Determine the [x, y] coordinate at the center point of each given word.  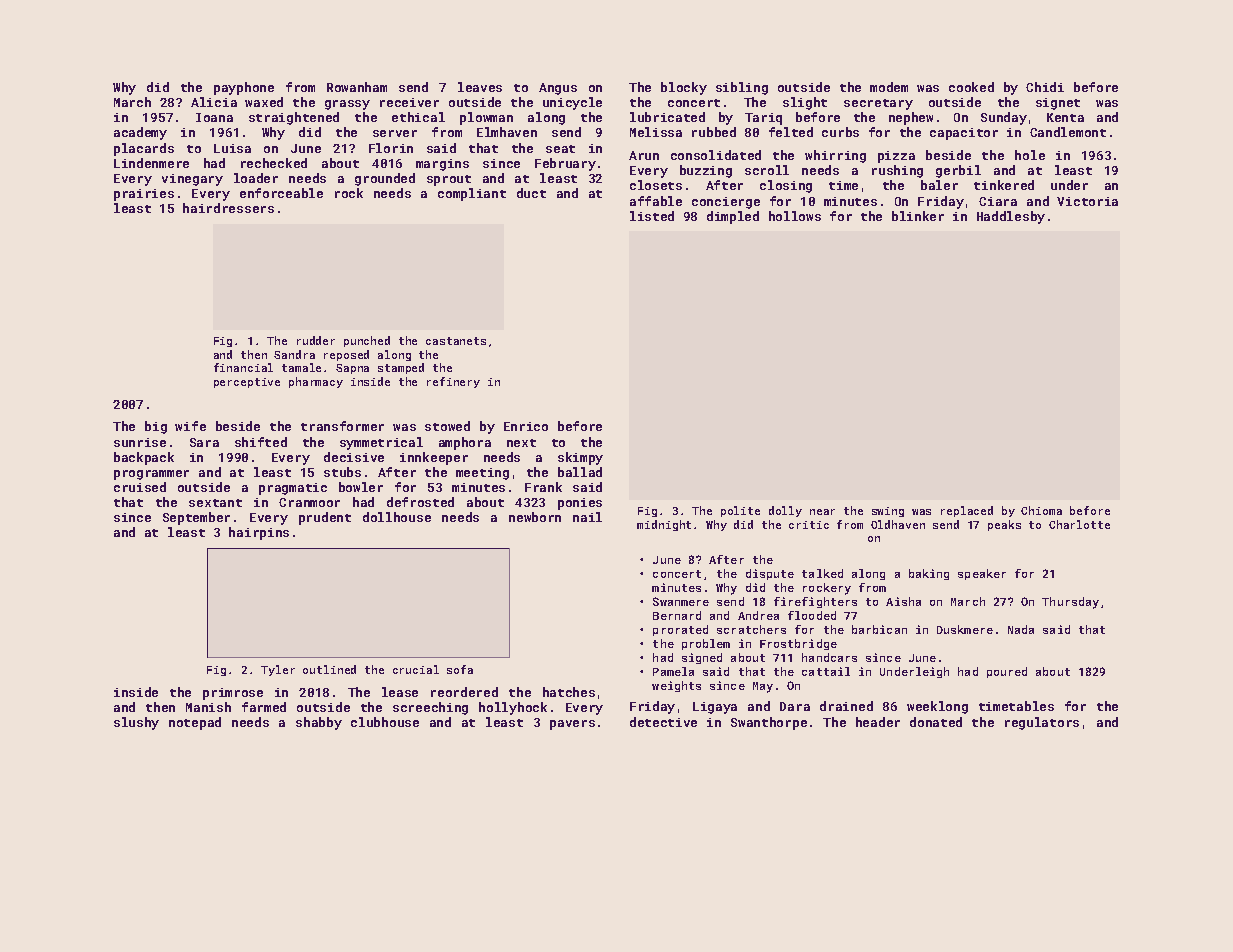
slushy [136, 723]
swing [888, 512]
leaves [480, 87]
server [395, 133]
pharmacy [316, 382]
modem [889, 87]
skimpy [580, 458]
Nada [1021, 629]
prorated [680, 630]
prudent [325, 518]
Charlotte [1079, 524]
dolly [785, 511]
